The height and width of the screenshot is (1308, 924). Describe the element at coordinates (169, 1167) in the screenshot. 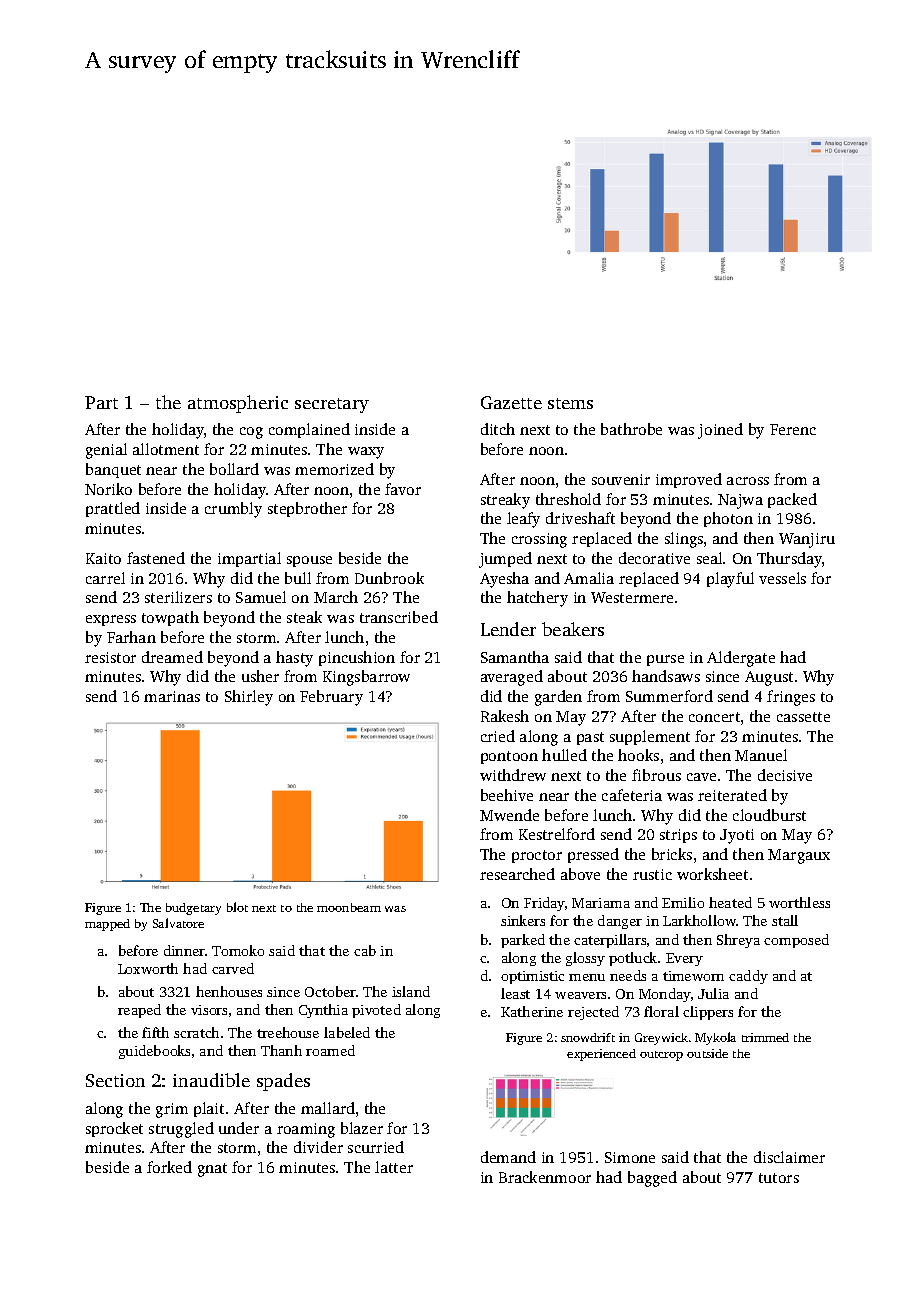

I see `forked` at that location.
